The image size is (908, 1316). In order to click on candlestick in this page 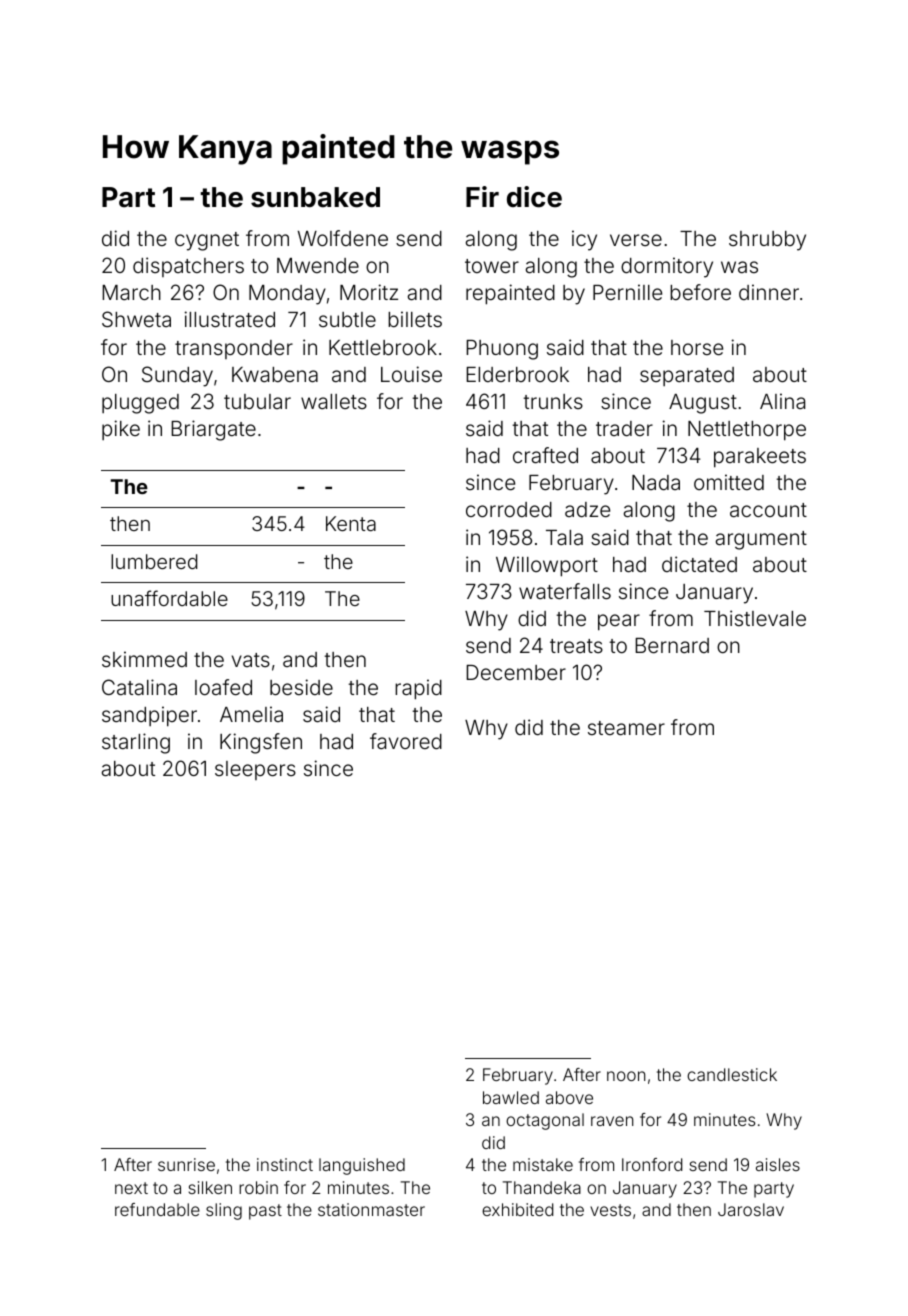, I will do `click(732, 1074)`.
